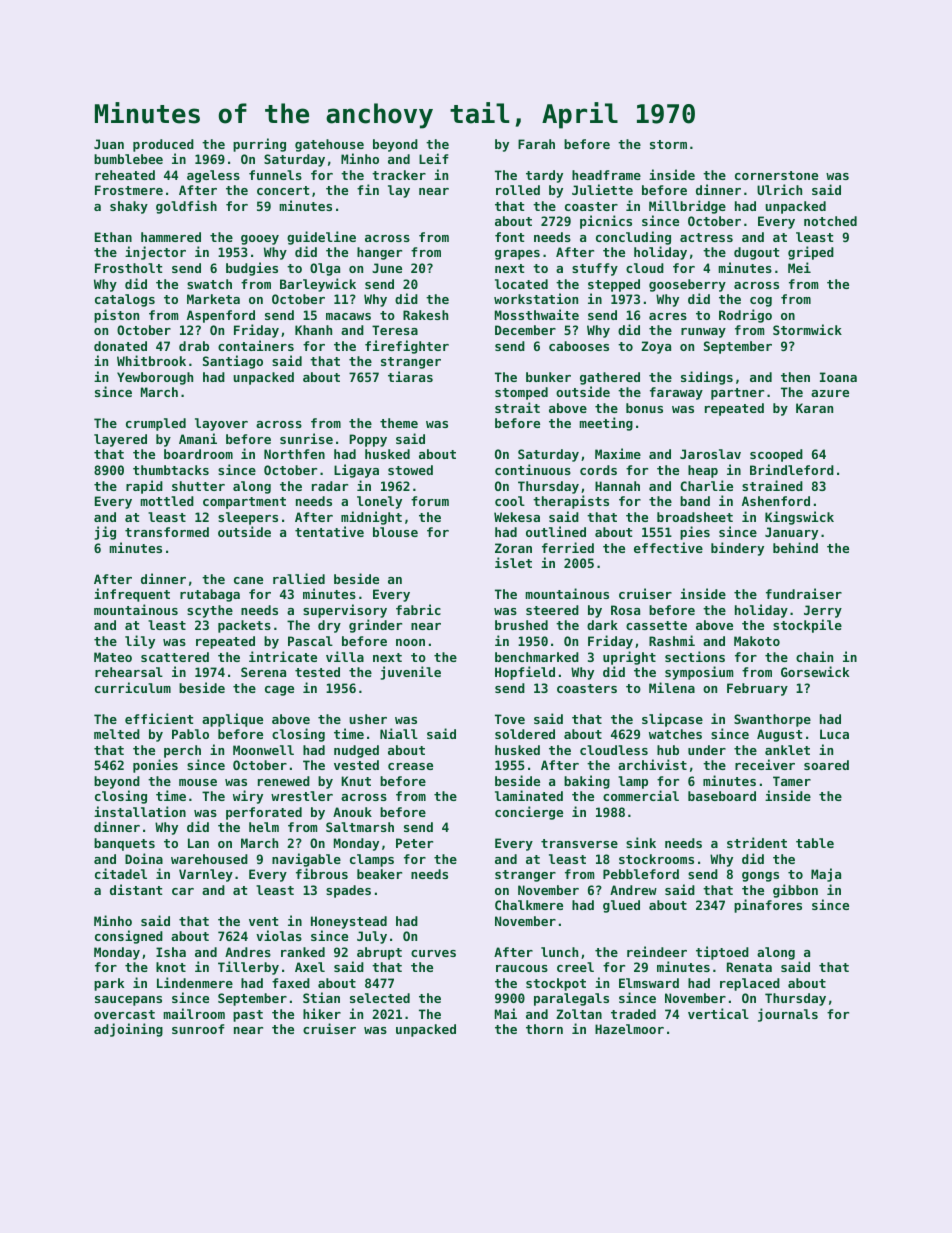  I want to click on rallied, so click(299, 578).
